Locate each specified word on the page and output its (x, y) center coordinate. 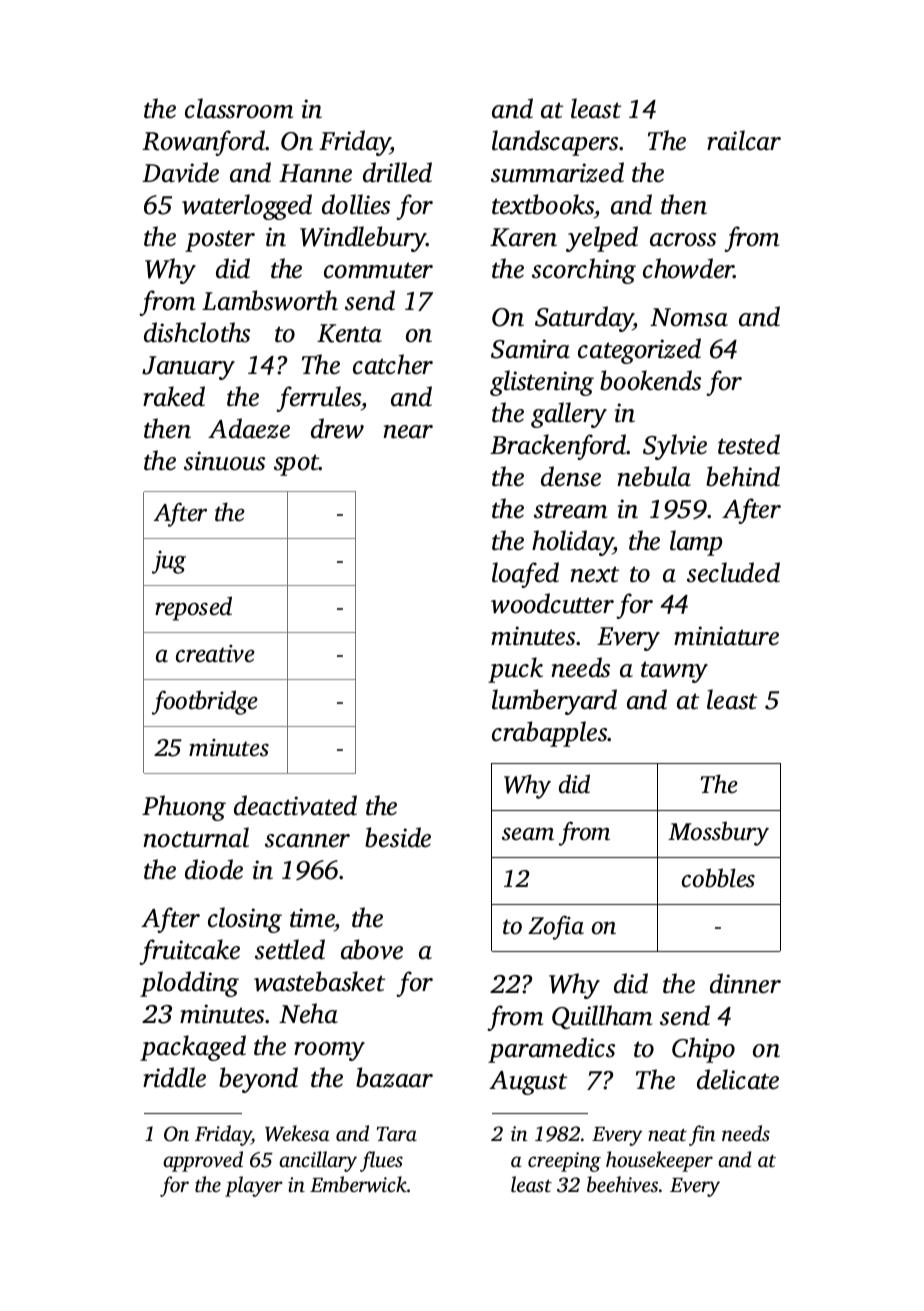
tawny (674, 672)
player (254, 1186)
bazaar (394, 1077)
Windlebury (363, 239)
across (683, 240)
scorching (584, 271)
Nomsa (689, 317)
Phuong (184, 808)
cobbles (718, 878)
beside (398, 837)
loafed (525, 575)
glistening (542, 383)
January (188, 368)
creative (215, 654)
